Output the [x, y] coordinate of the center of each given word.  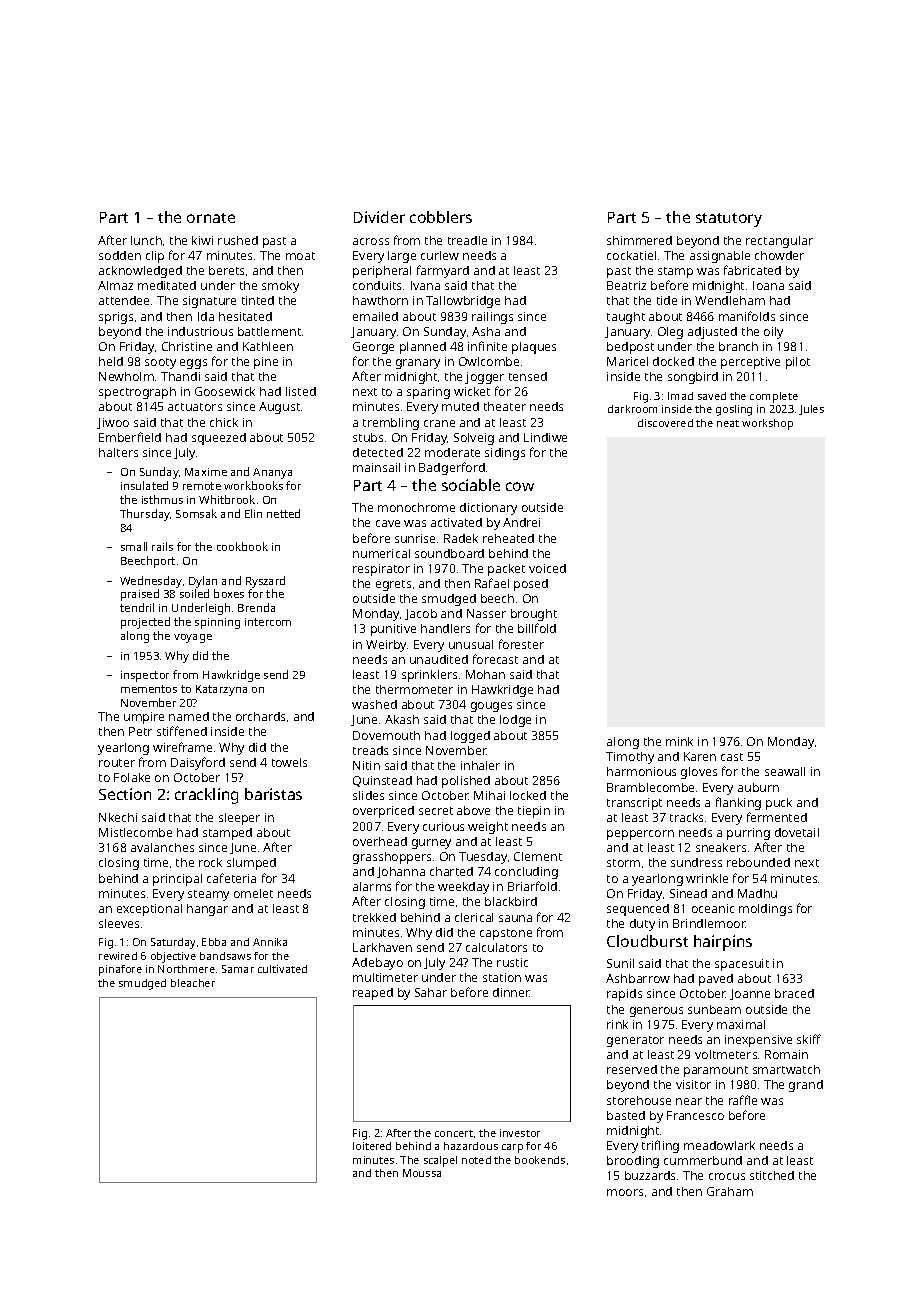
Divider [379, 217]
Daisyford [198, 763]
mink [679, 741]
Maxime [206, 472]
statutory [729, 220]
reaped [373, 994]
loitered [372, 1146]
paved [716, 980]
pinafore [120, 970]
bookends [540, 1160]
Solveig [474, 439]
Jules [811, 410]
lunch [146, 240]
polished [466, 782]
